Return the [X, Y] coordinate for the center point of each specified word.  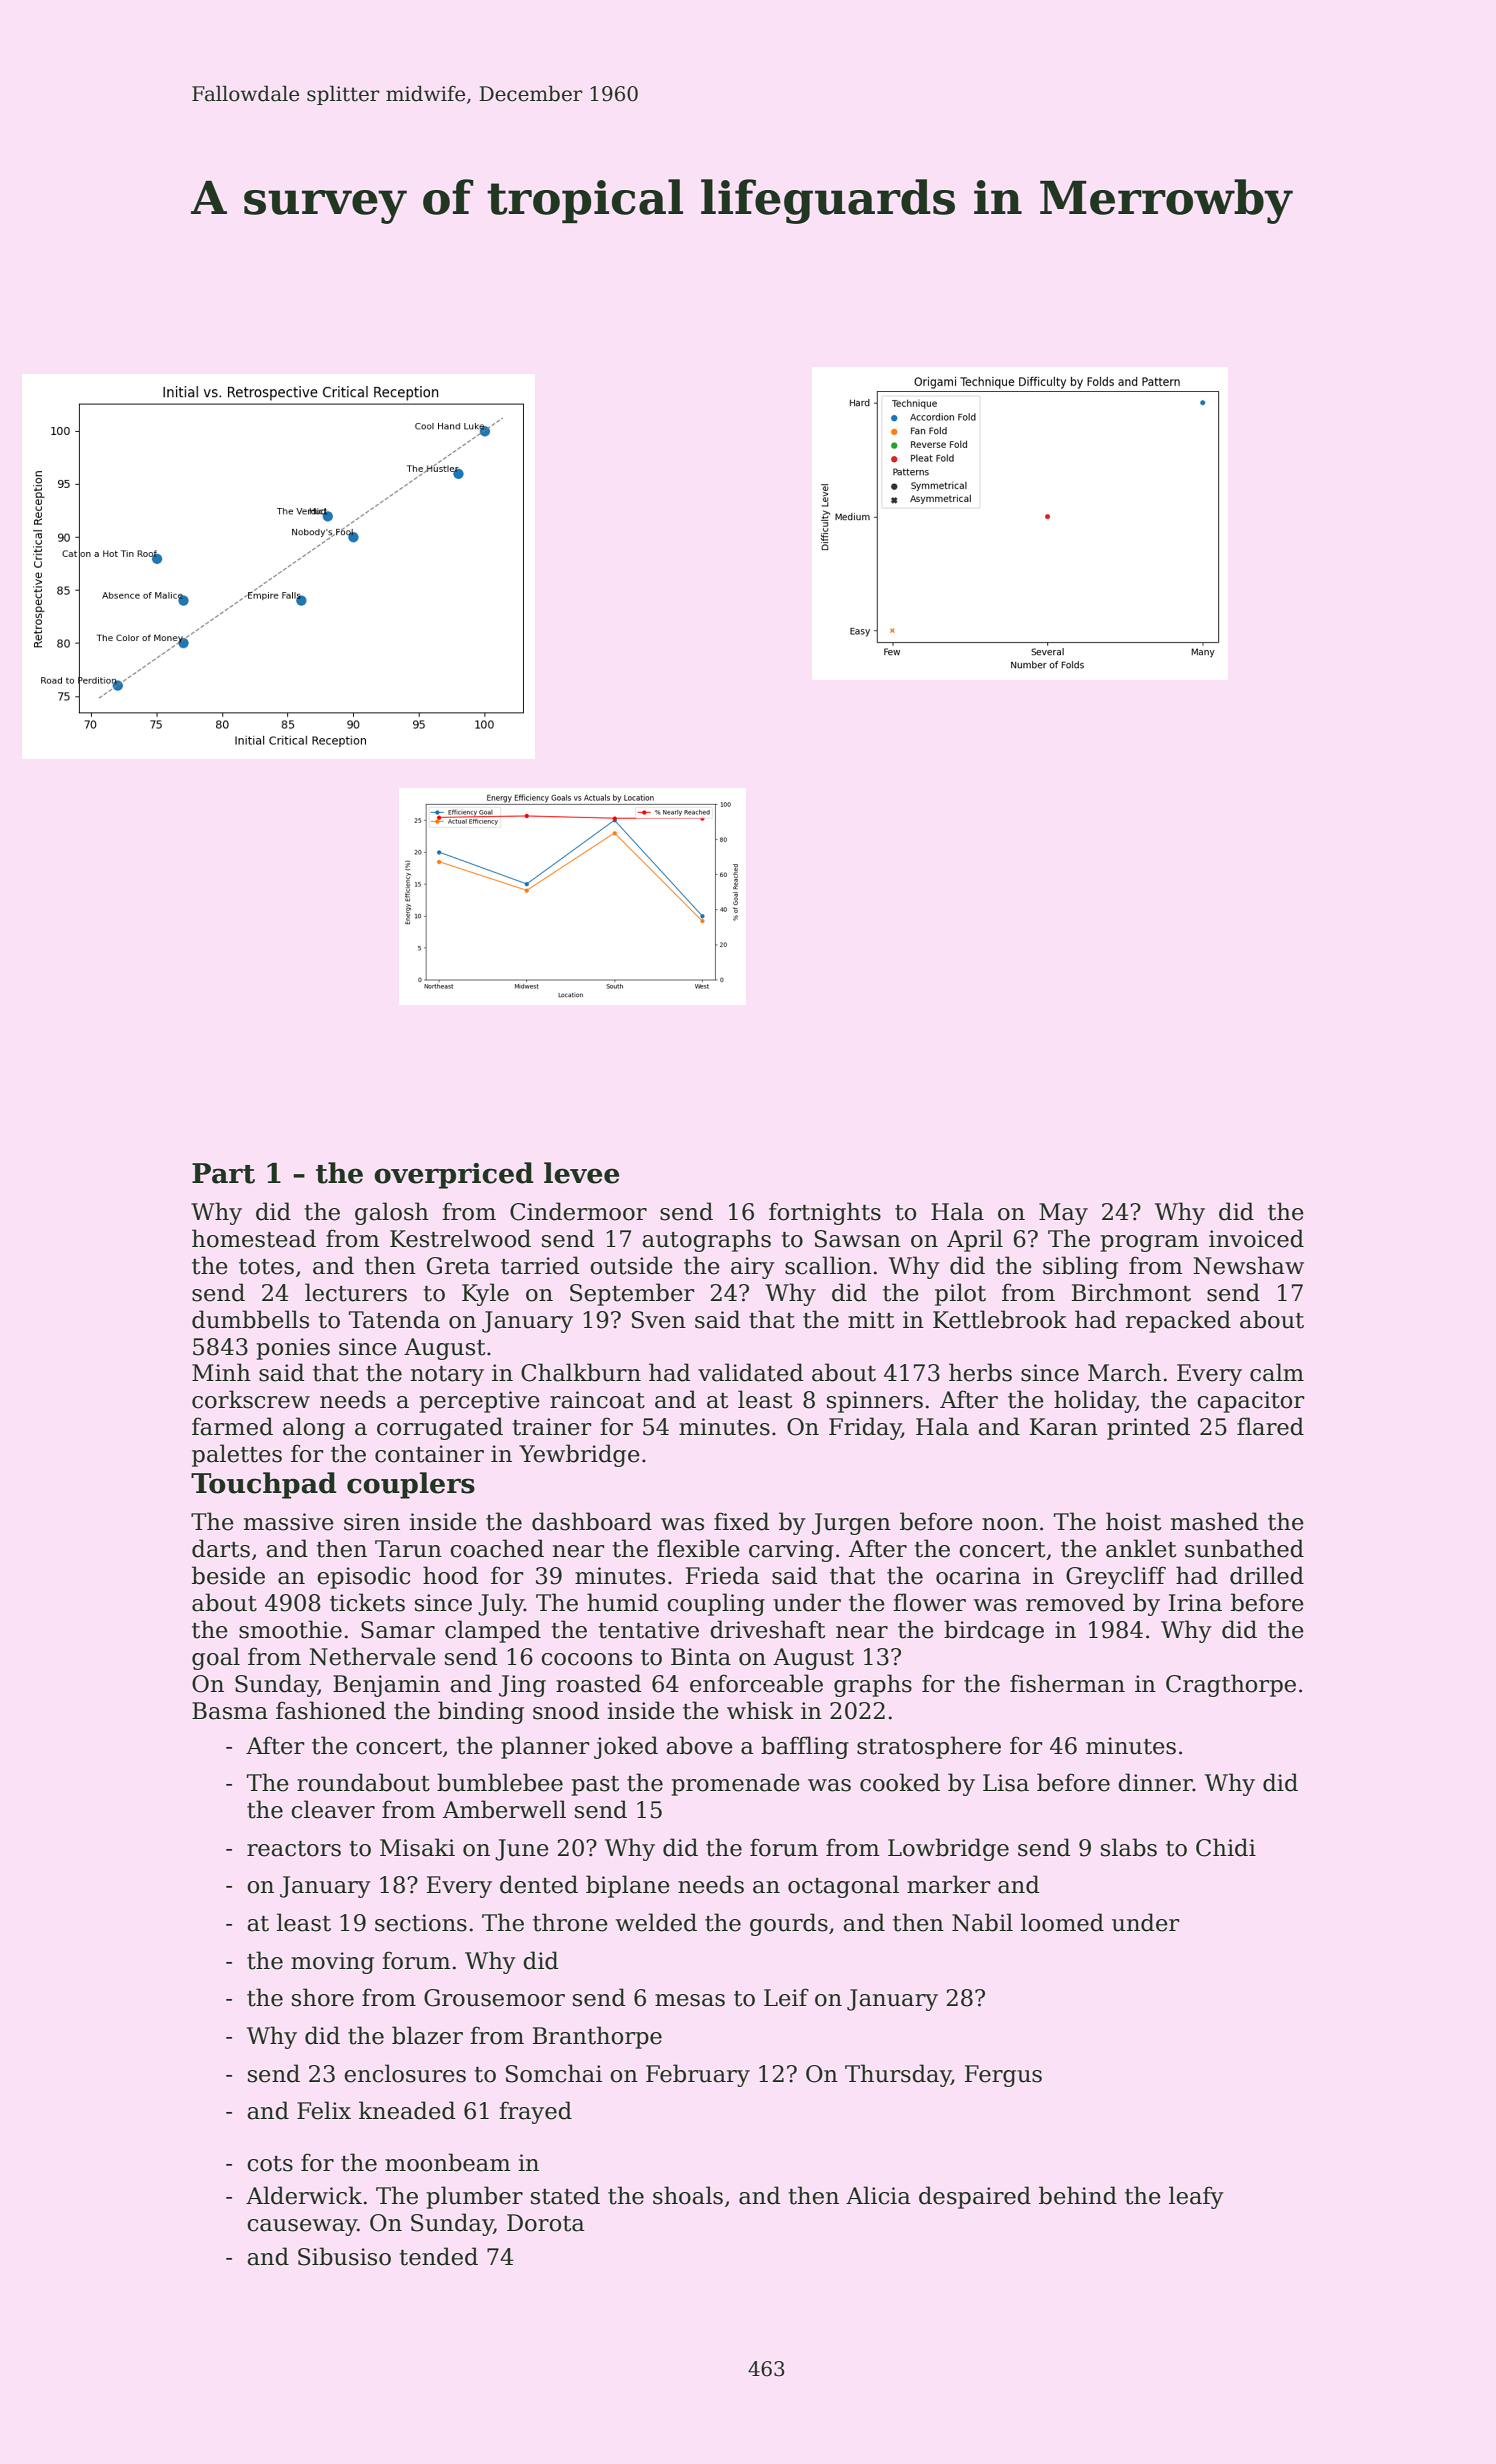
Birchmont [1131, 1292]
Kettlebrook [1000, 1319]
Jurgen [851, 1524]
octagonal [843, 1886]
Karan [1064, 1427]
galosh [392, 1213]
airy [753, 1268]
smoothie [290, 1629]
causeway [302, 2227]
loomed [1062, 1922]
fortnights [825, 1213]
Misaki [417, 1847]
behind [1078, 2195]
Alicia [878, 2195]
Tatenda [394, 1319]
